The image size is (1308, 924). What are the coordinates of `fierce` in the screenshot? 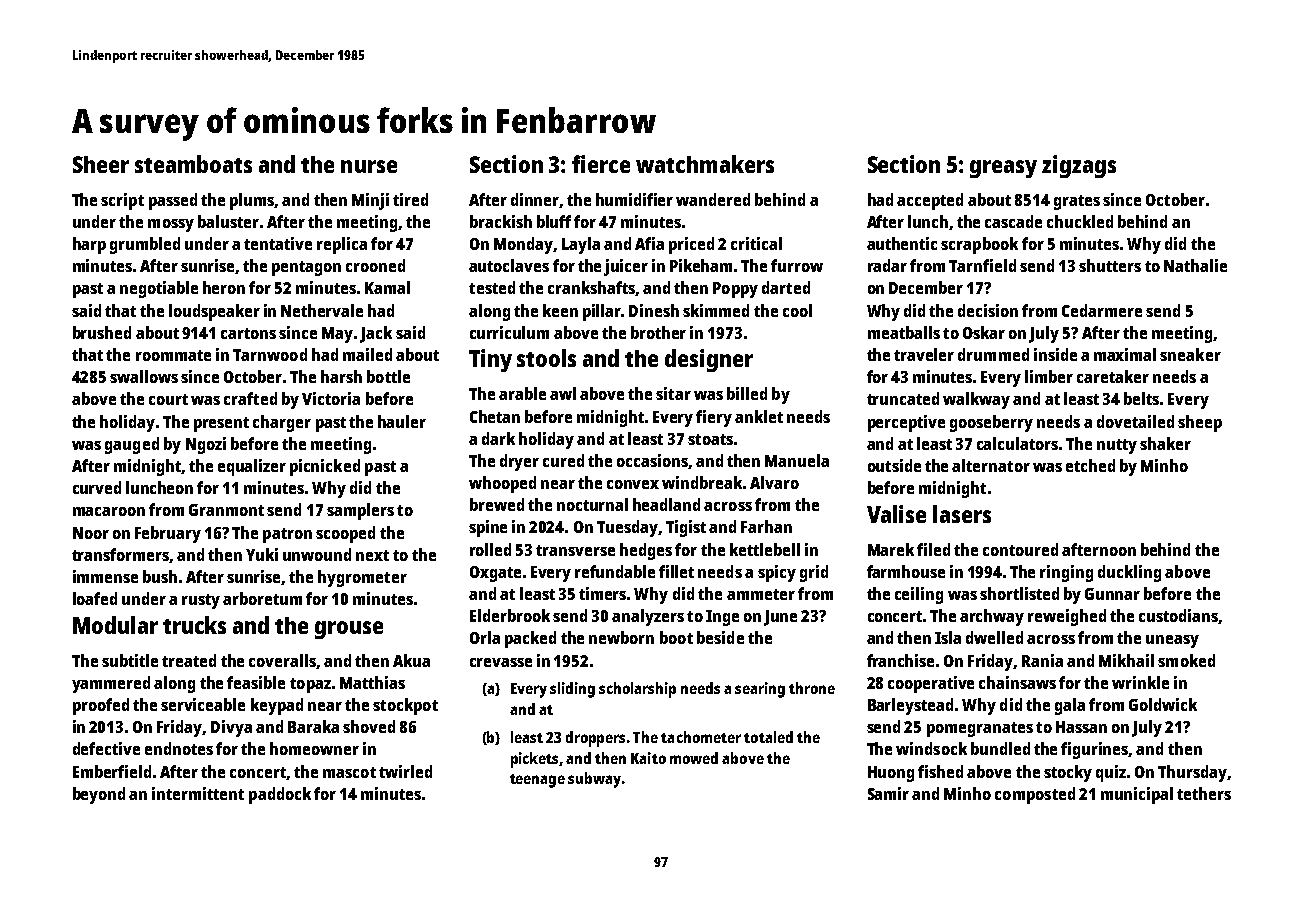 It's located at (601, 164).
